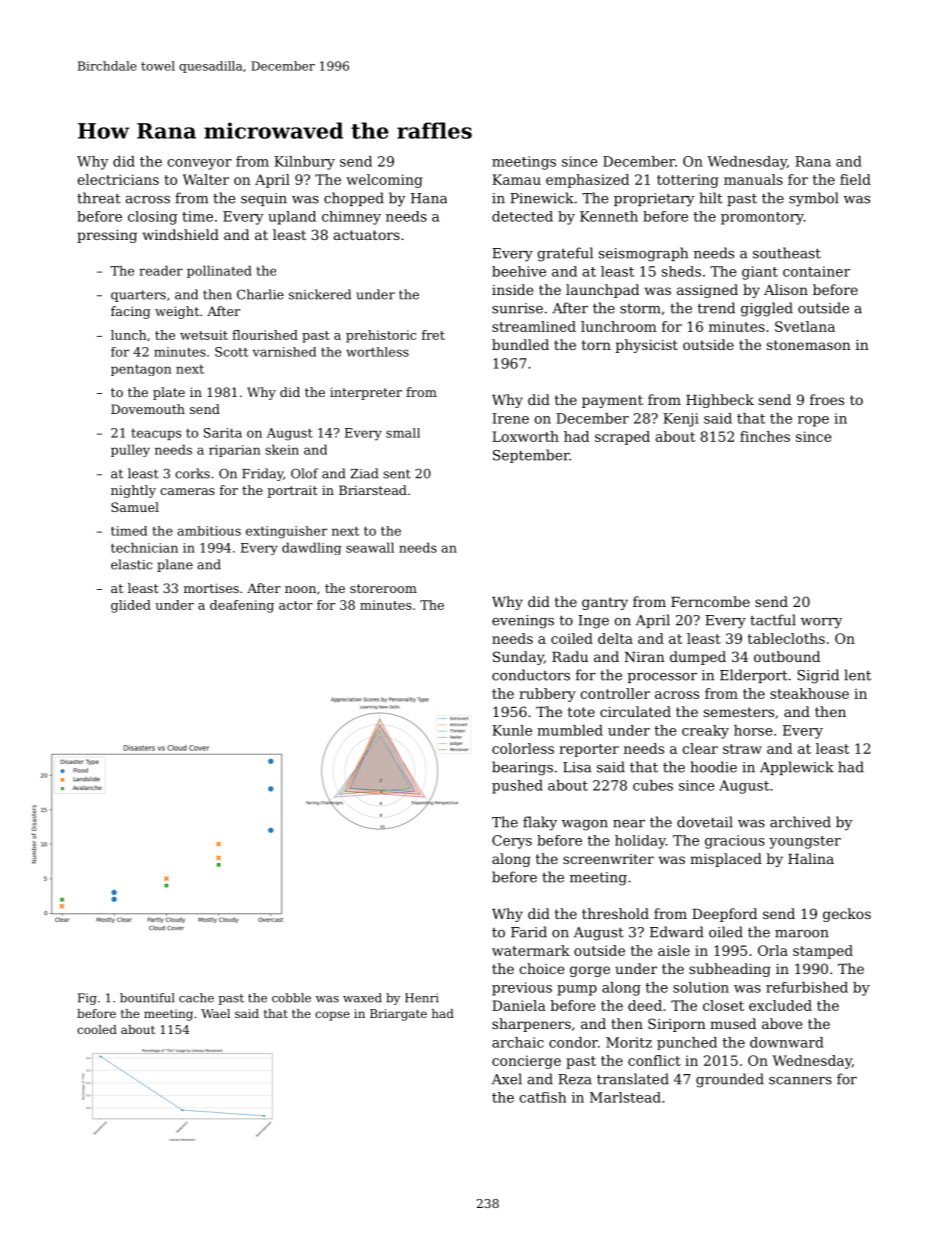 Image resolution: width=952 pixels, height=1233 pixels. What do you see at coordinates (332, 1016) in the screenshot?
I see `copse` at bounding box center [332, 1016].
